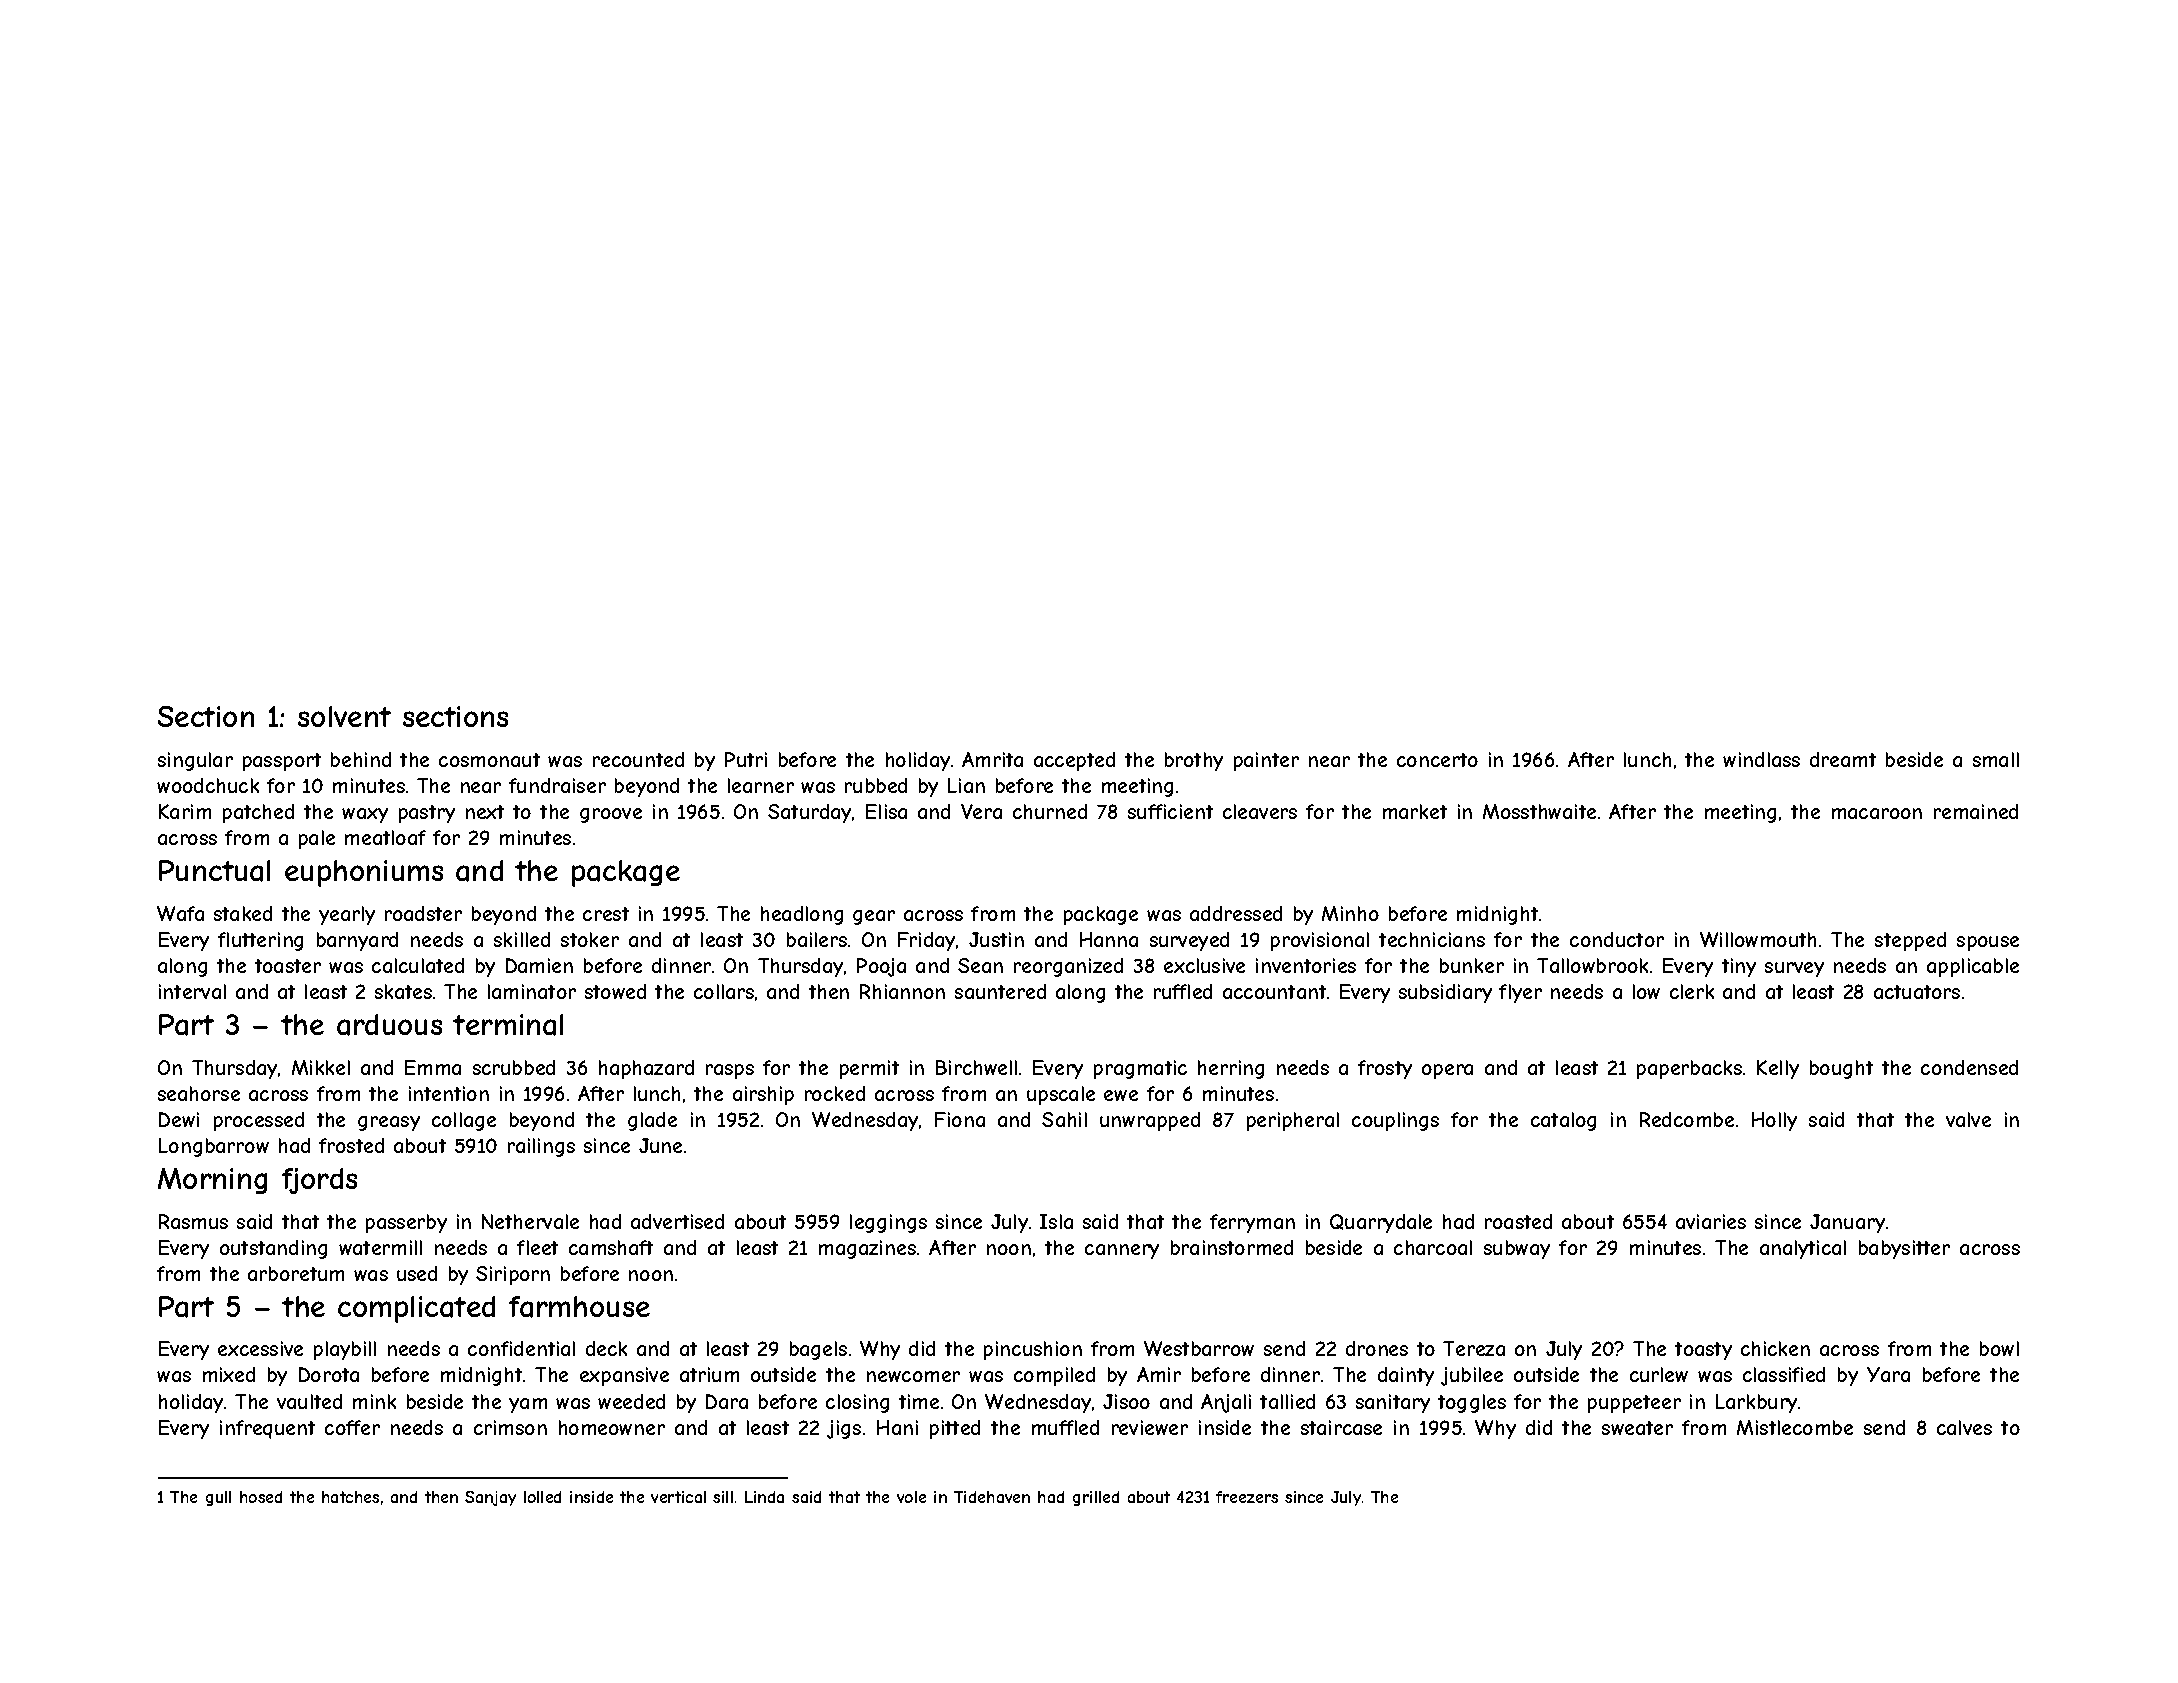 The image size is (2178, 1683). I want to click on weeded, so click(631, 1401).
